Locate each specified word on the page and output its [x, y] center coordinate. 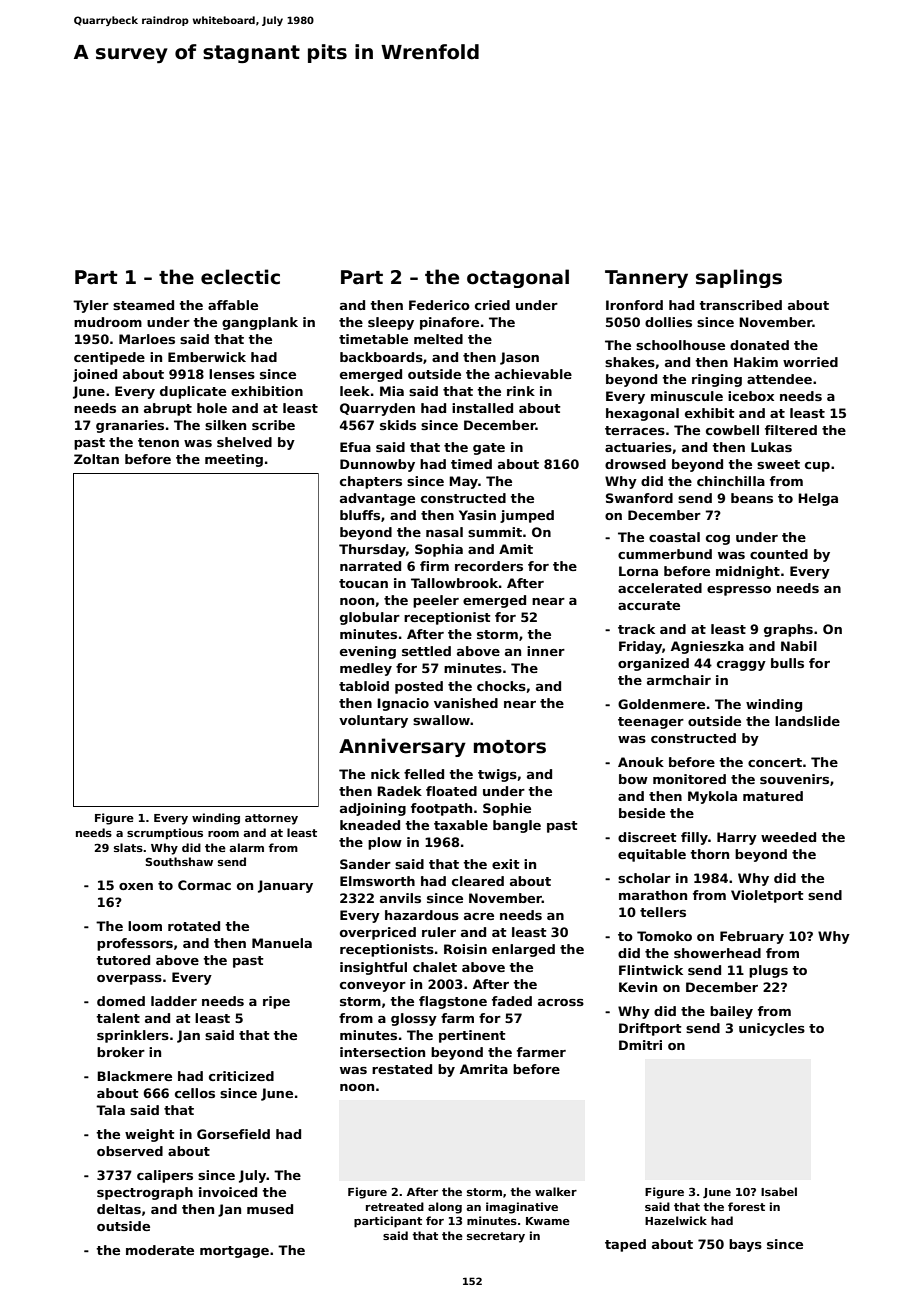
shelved [244, 442]
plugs [768, 971]
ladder [174, 1001]
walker [556, 1191]
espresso [739, 591]
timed [471, 464]
